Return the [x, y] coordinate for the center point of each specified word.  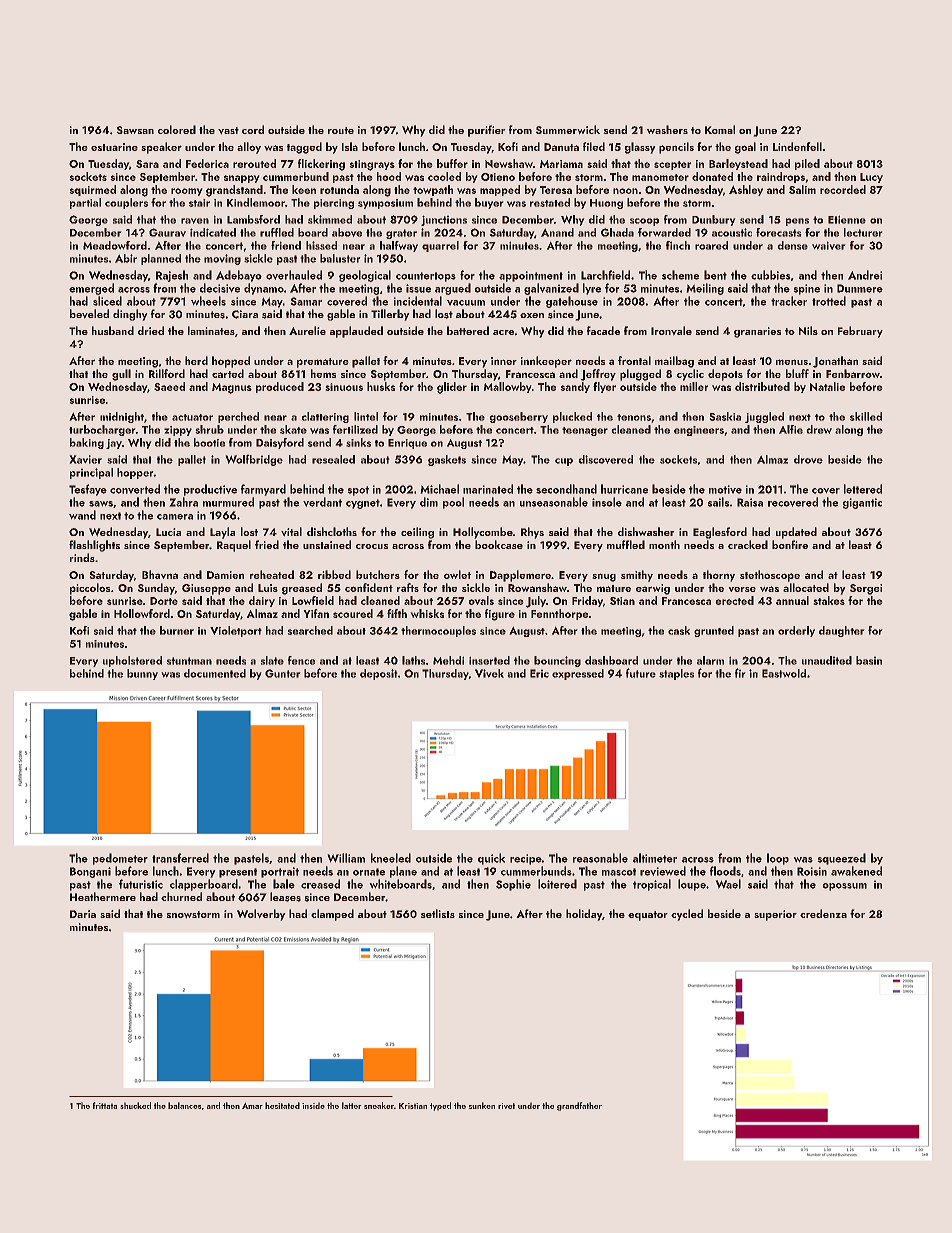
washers [667, 129]
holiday [584, 915]
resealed [333, 459]
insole [607, 502]
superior [776, 915]
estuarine [114, 147]
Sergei [866, 589]
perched [238, 417]
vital [291, 531]
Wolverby [261, 915]
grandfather [579, 1106]
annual [792, 600]
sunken [482, 1105]
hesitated [282, 1105]
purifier [486, 131]
